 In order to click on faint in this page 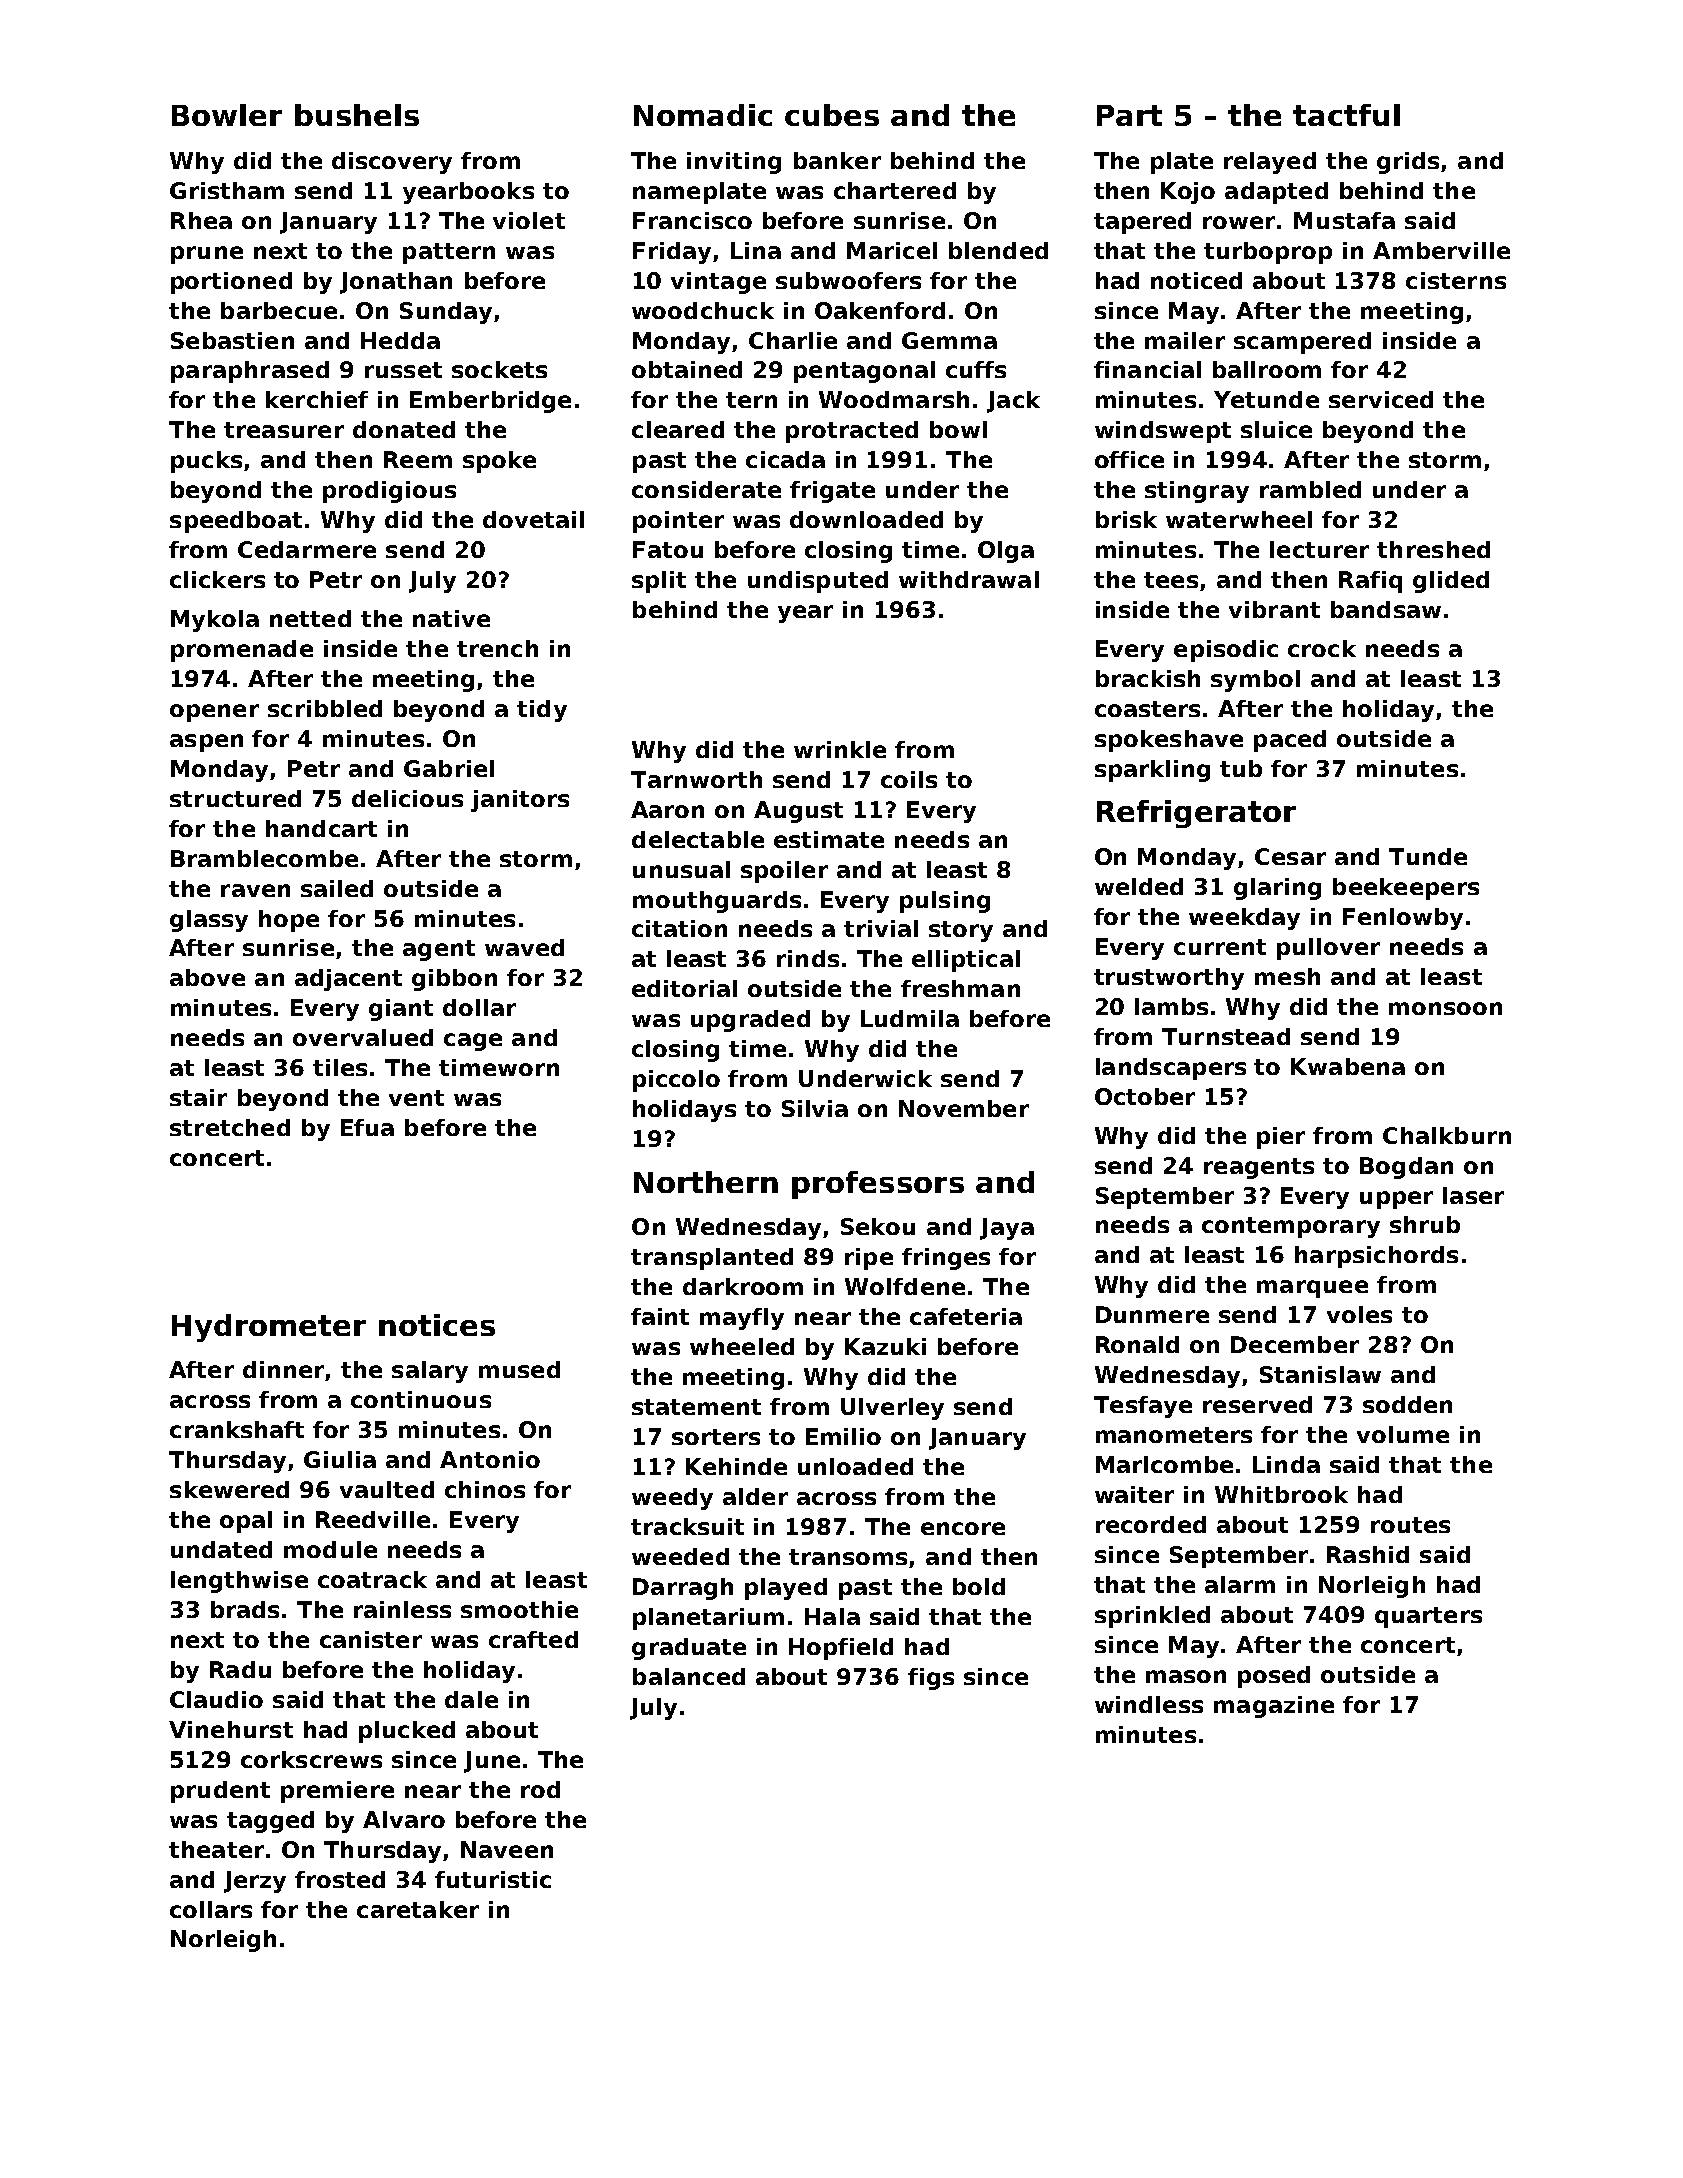, I will do `click(660, 1316)`.
